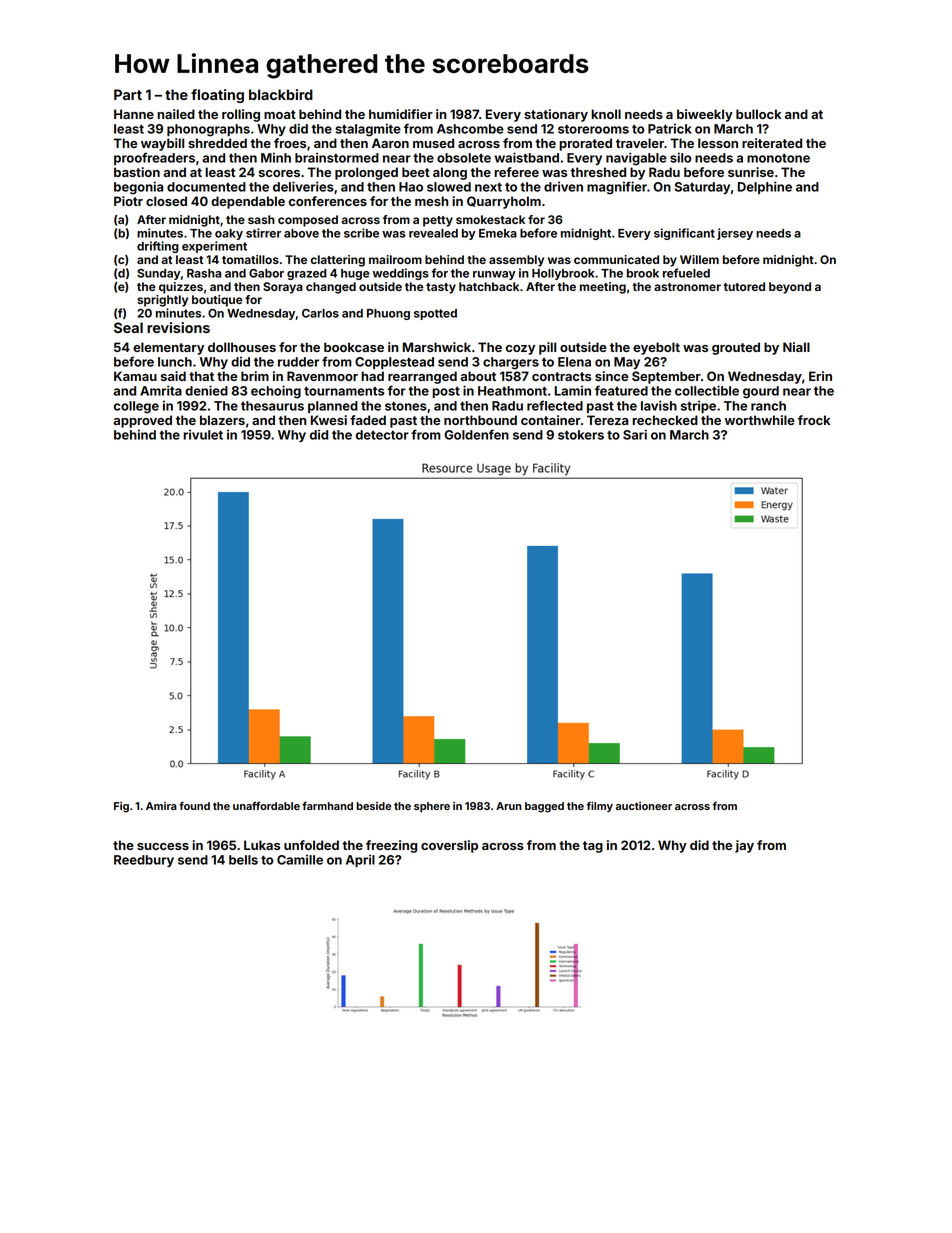 The image size is (952, 1233). What do you see at coordinates (382, 435) in the page?
I see `detector` at bounding box center [382, 435].
